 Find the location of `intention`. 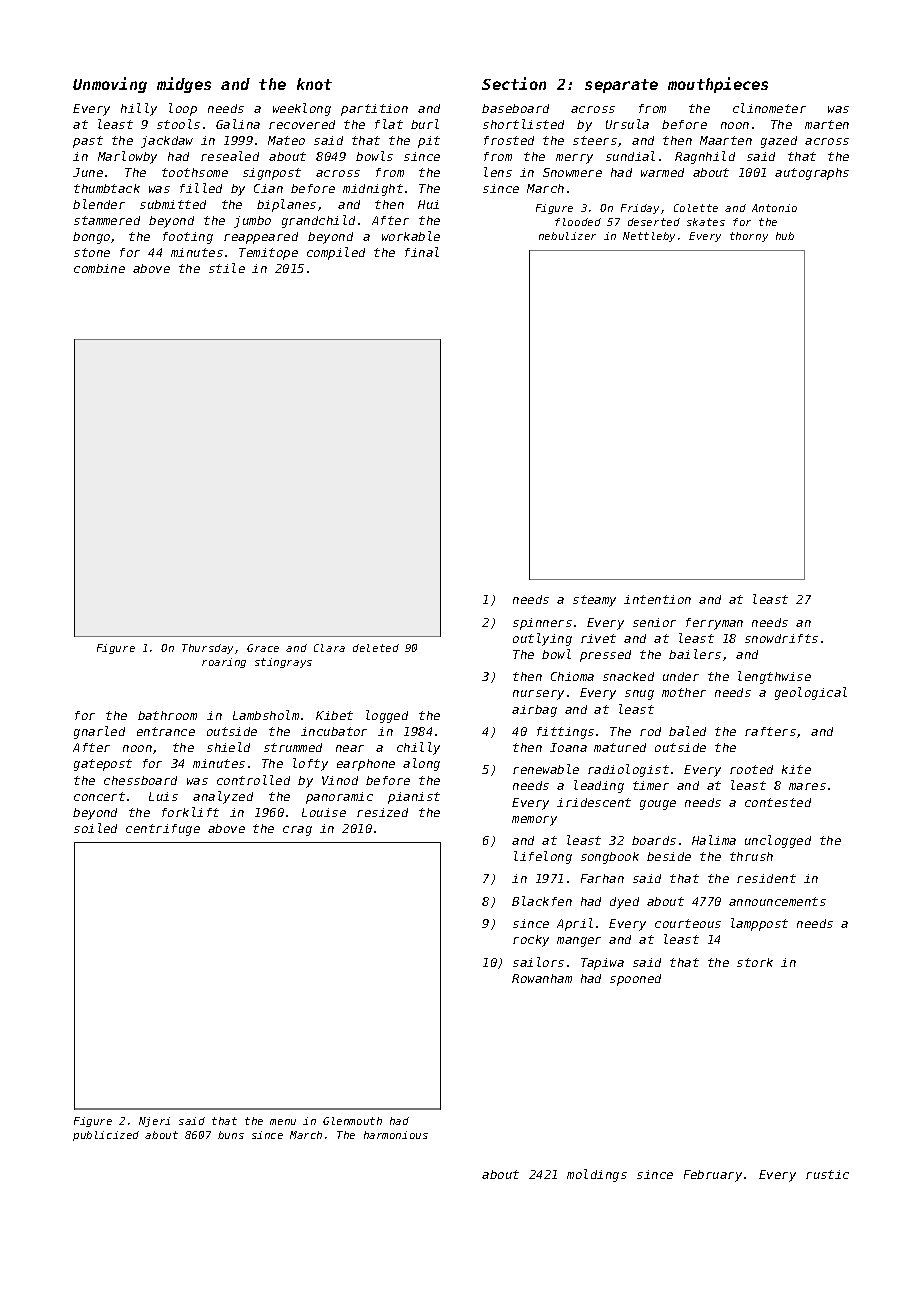

intention is located at coordinates (657, 599).
